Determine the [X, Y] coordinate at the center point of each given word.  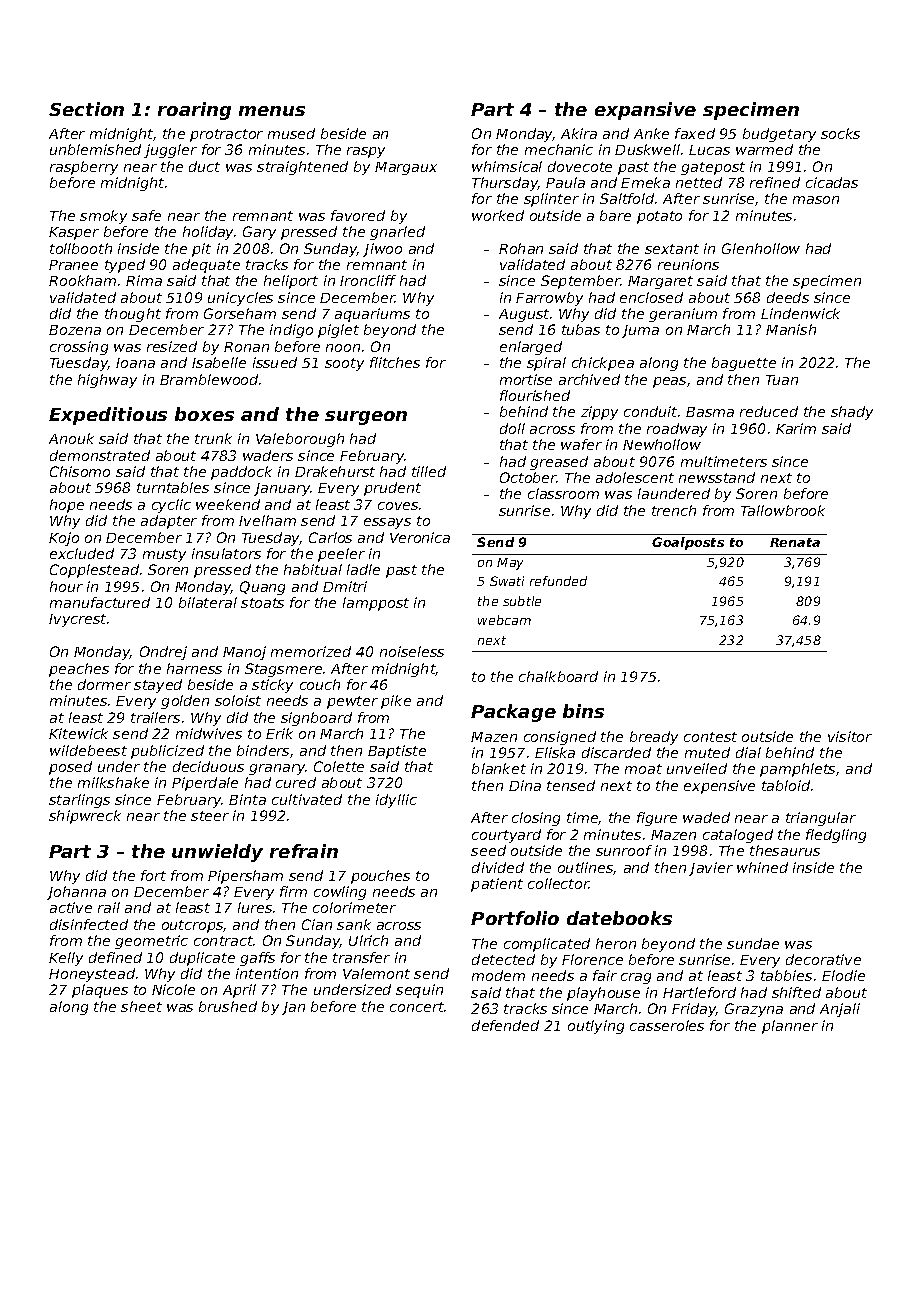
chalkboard [558, 676]
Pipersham [245, 877]
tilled [429, 471]
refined [775, 182]
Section [86, 109]
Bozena [75, 330]
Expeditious [108, 416]
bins [583, 711]
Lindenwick [800, 313]
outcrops [193, 926]
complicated [547, 945]
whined [762, 867]
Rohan [521, 248]
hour [66, 586]
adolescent [635, 477]
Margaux [406, 168]
